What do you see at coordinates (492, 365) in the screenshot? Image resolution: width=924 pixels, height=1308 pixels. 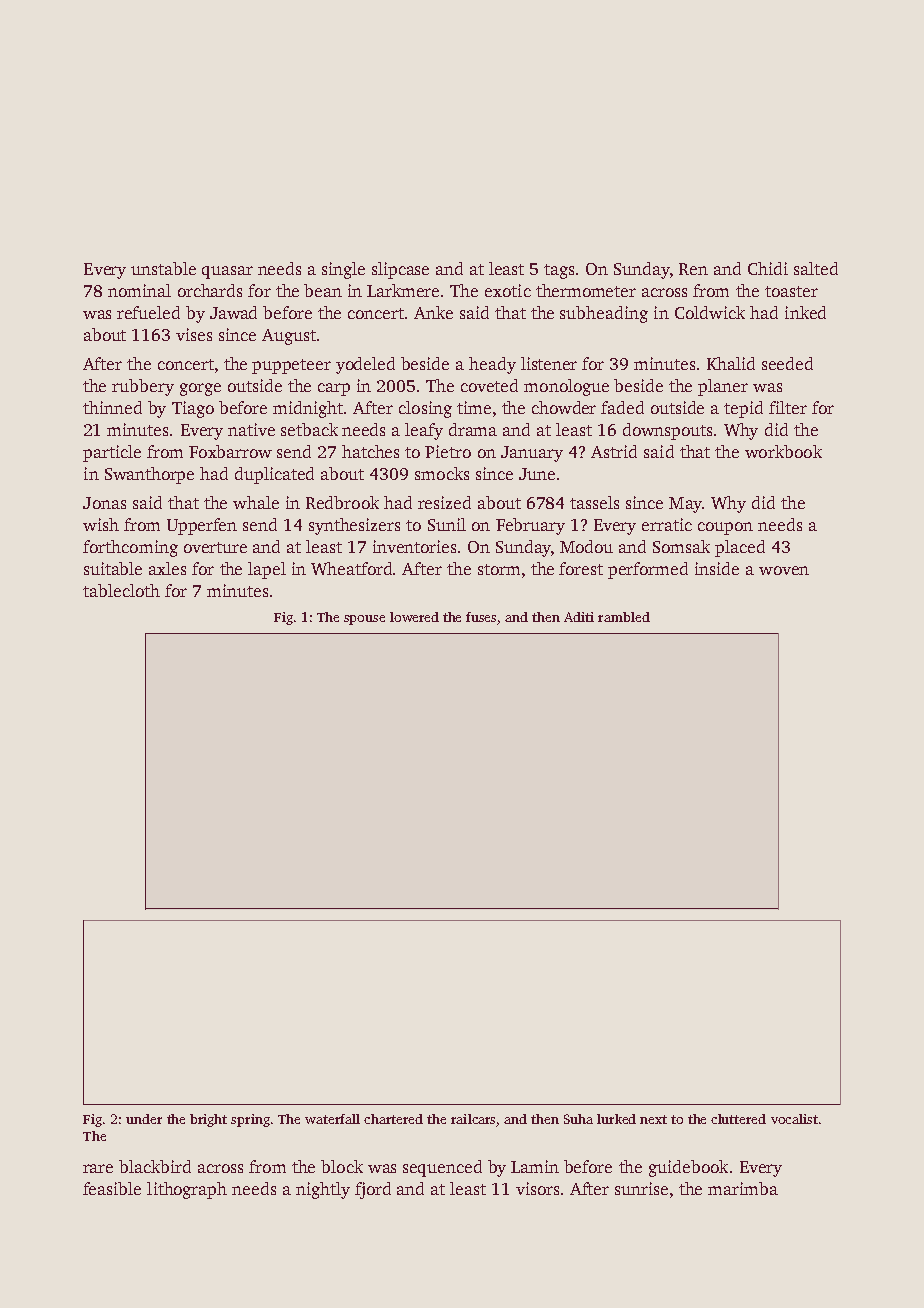 I see `heady` at bounding box center [492, 365].
